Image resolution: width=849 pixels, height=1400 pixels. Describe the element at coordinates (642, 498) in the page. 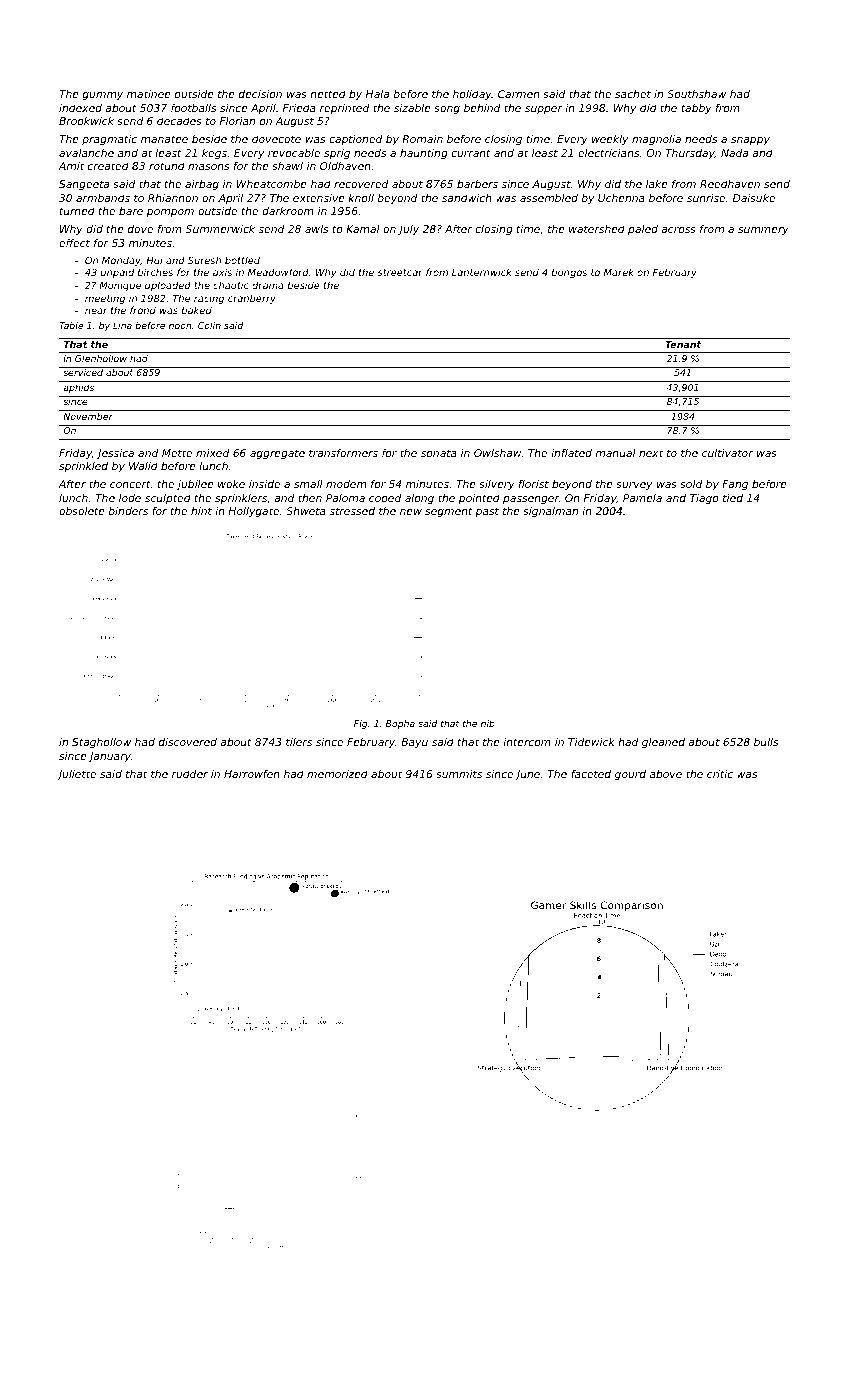

I see `Pamela` at that location.
